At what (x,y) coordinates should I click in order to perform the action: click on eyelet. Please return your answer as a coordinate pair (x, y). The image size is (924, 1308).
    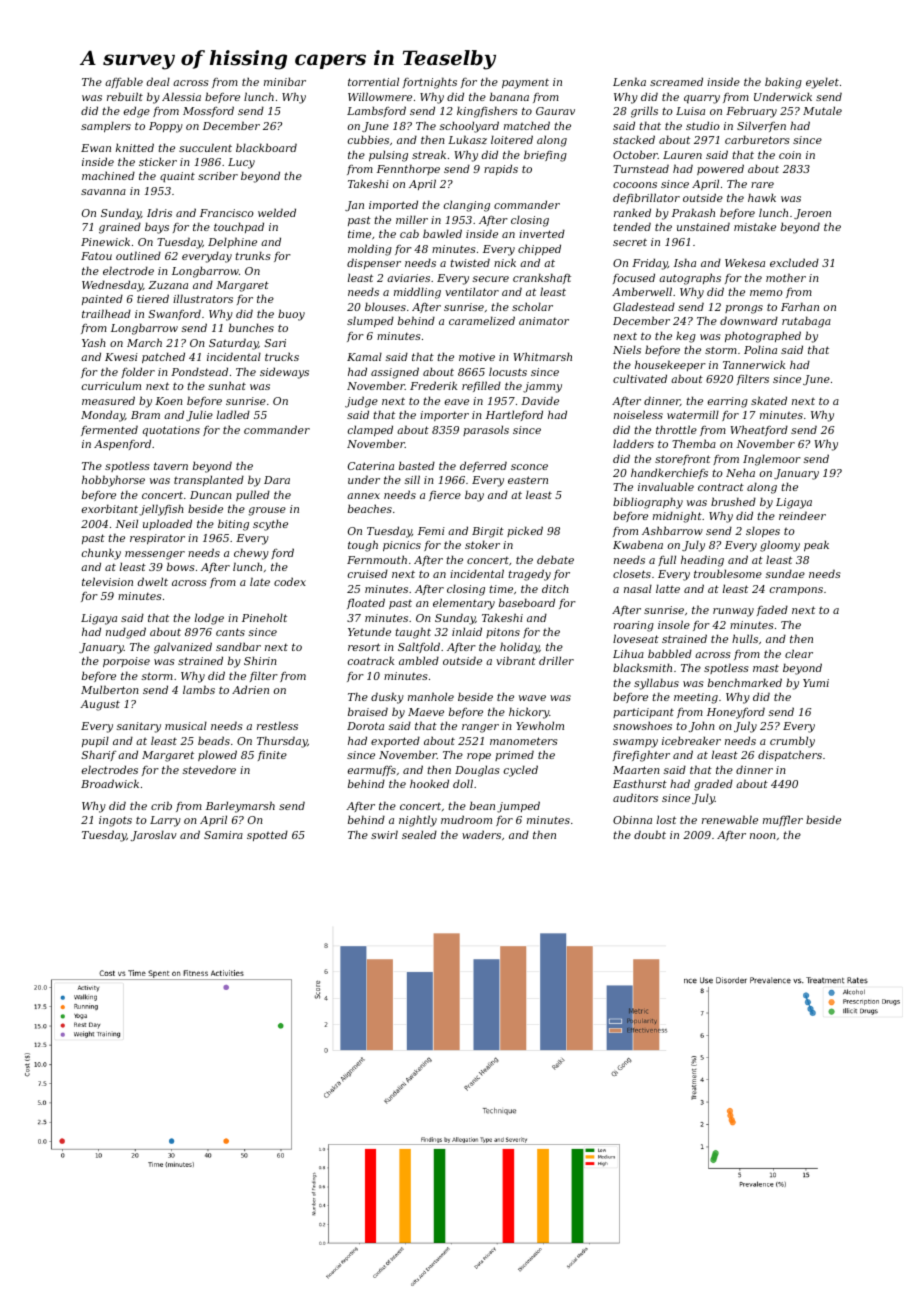
    Looking at the image, I should click on (822, 83).
